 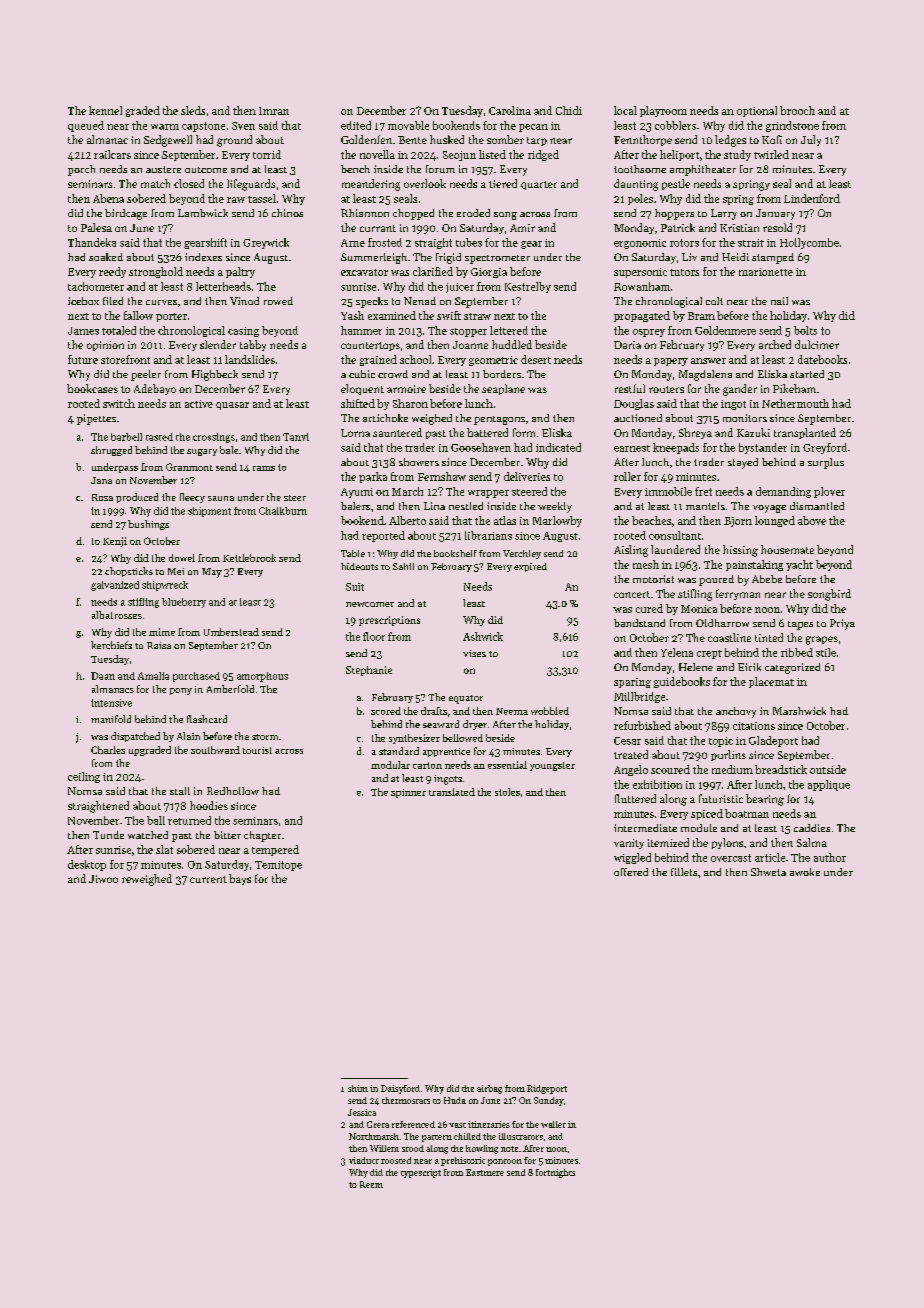 What do you see at coordinates (485, 1172) in the screenshot?
I see `Eastmere` at bounding box center [485, 1172].
